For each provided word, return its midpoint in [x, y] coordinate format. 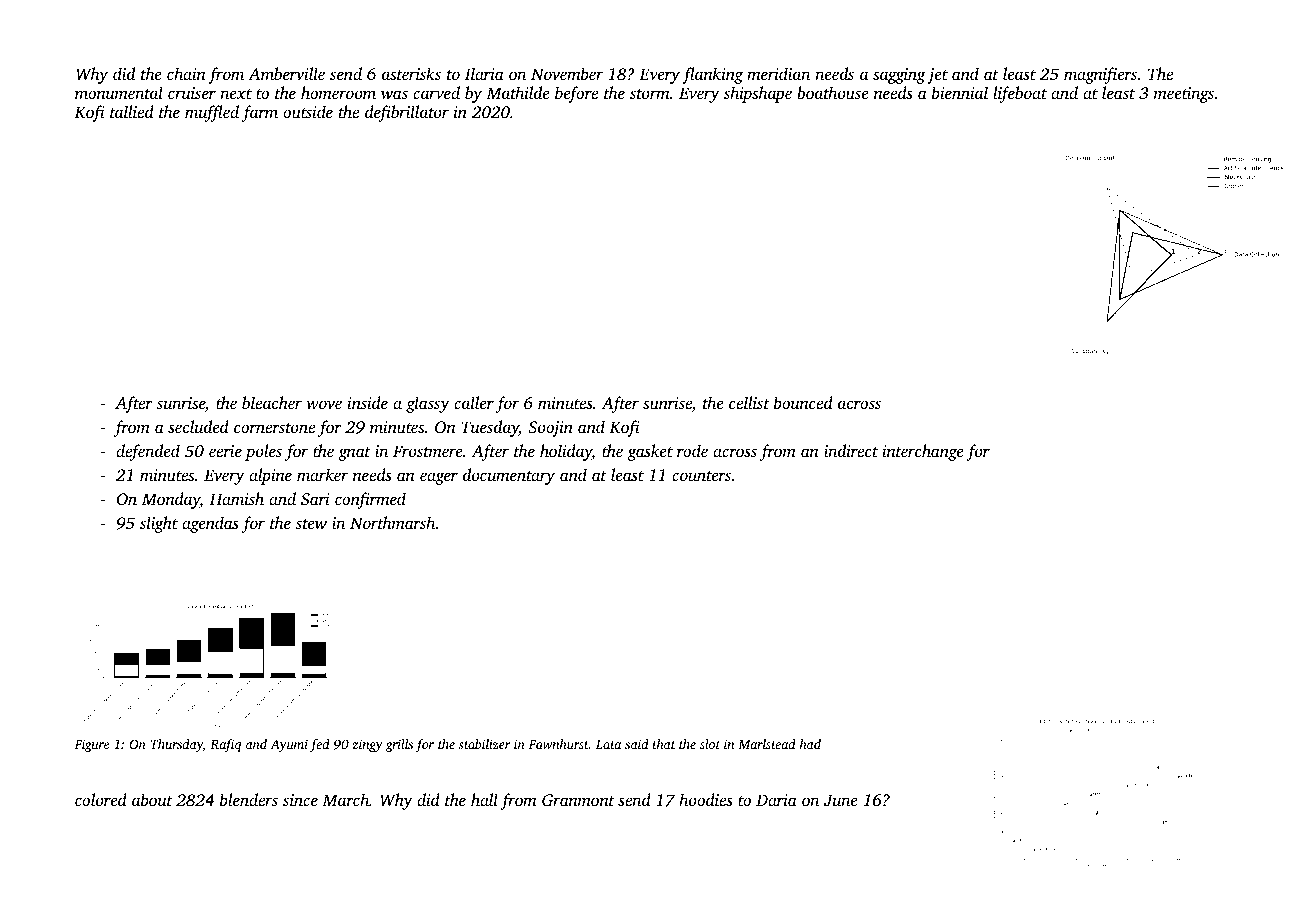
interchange [923, 452]
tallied [132, 111]
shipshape [758, 94]
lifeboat [1020, 94]
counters [701, 476]
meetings [1184, 95]
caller [474, 402]
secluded [198, 426]
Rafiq [225, 745]
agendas [210, 524]
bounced [803, 402]
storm [650, 94]
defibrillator [407, 113]
